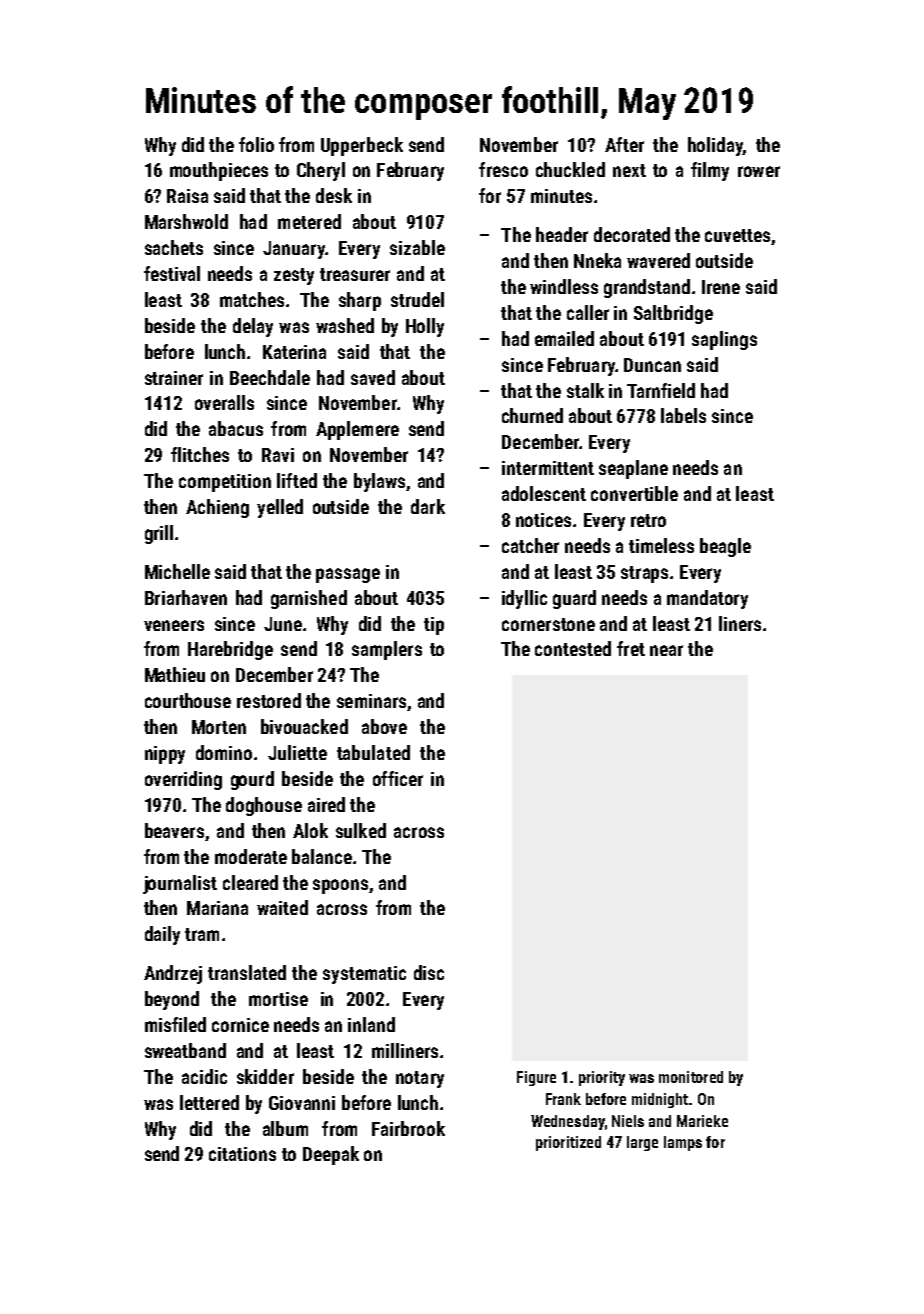 This page has height=1314, width=924. What do you see at coordinates (428, 506) in the page?
I see `dark` at bounding box center [428, 506].
